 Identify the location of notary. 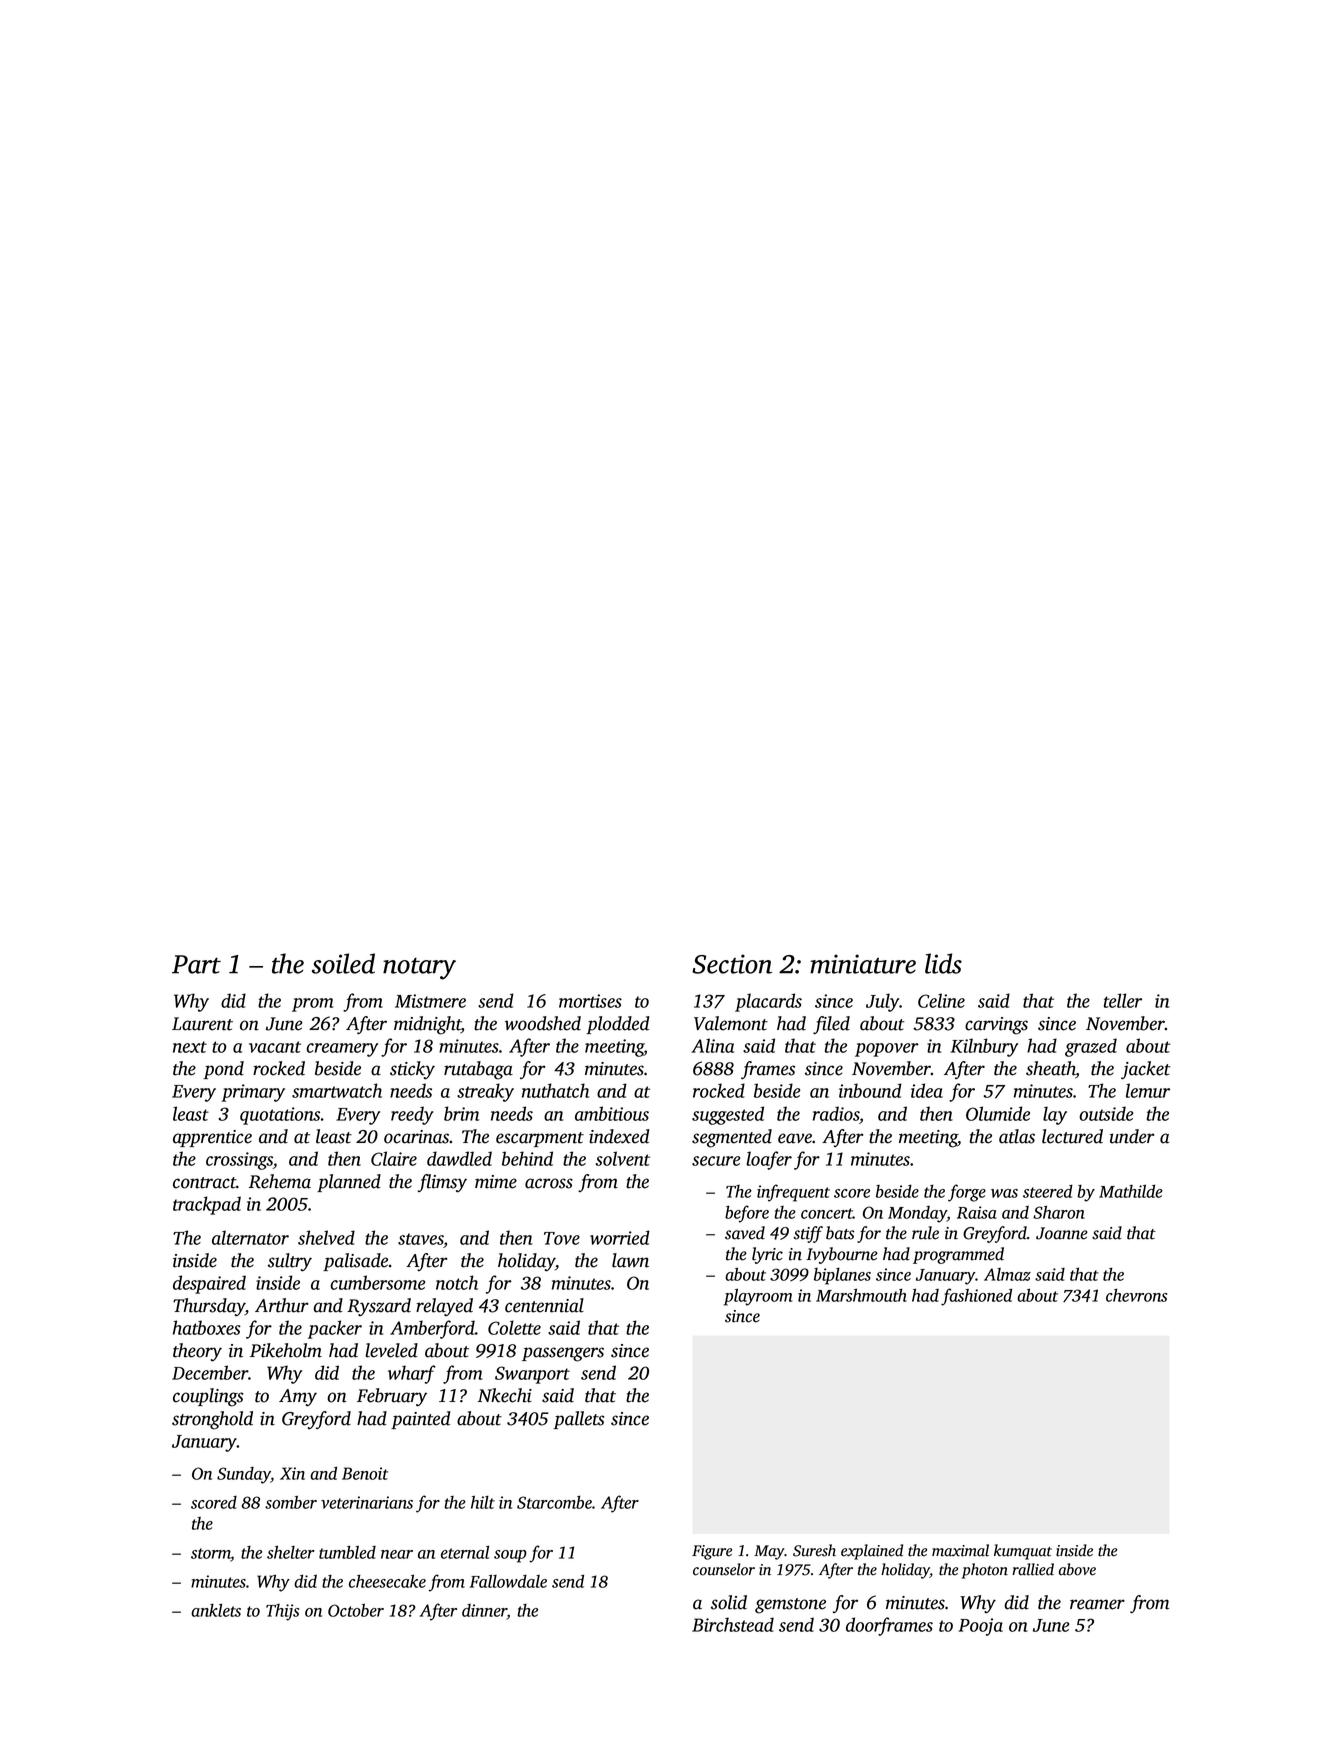
(419, 969).
